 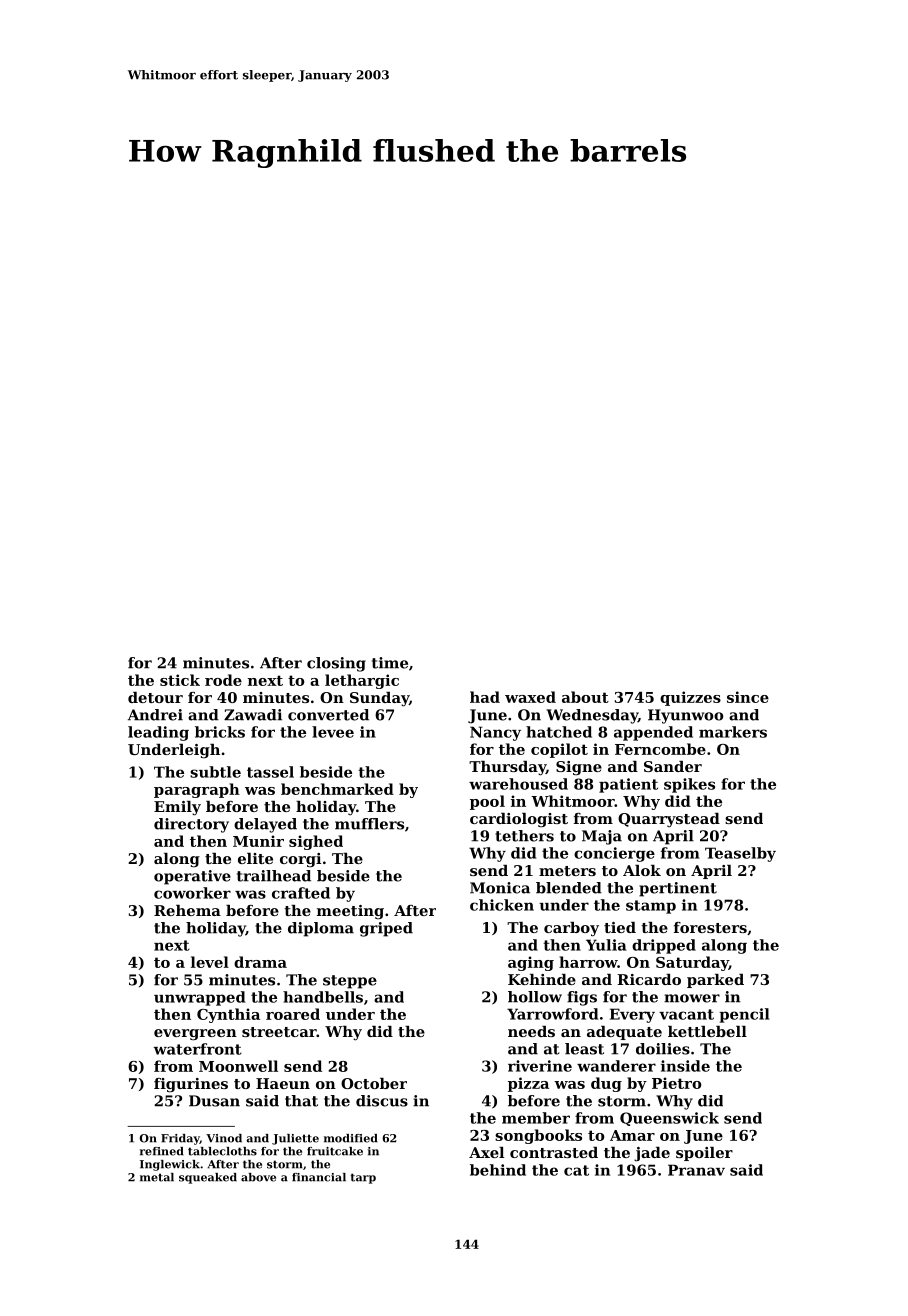 I want to click on Vinod, so click(x=224, y=1138).
